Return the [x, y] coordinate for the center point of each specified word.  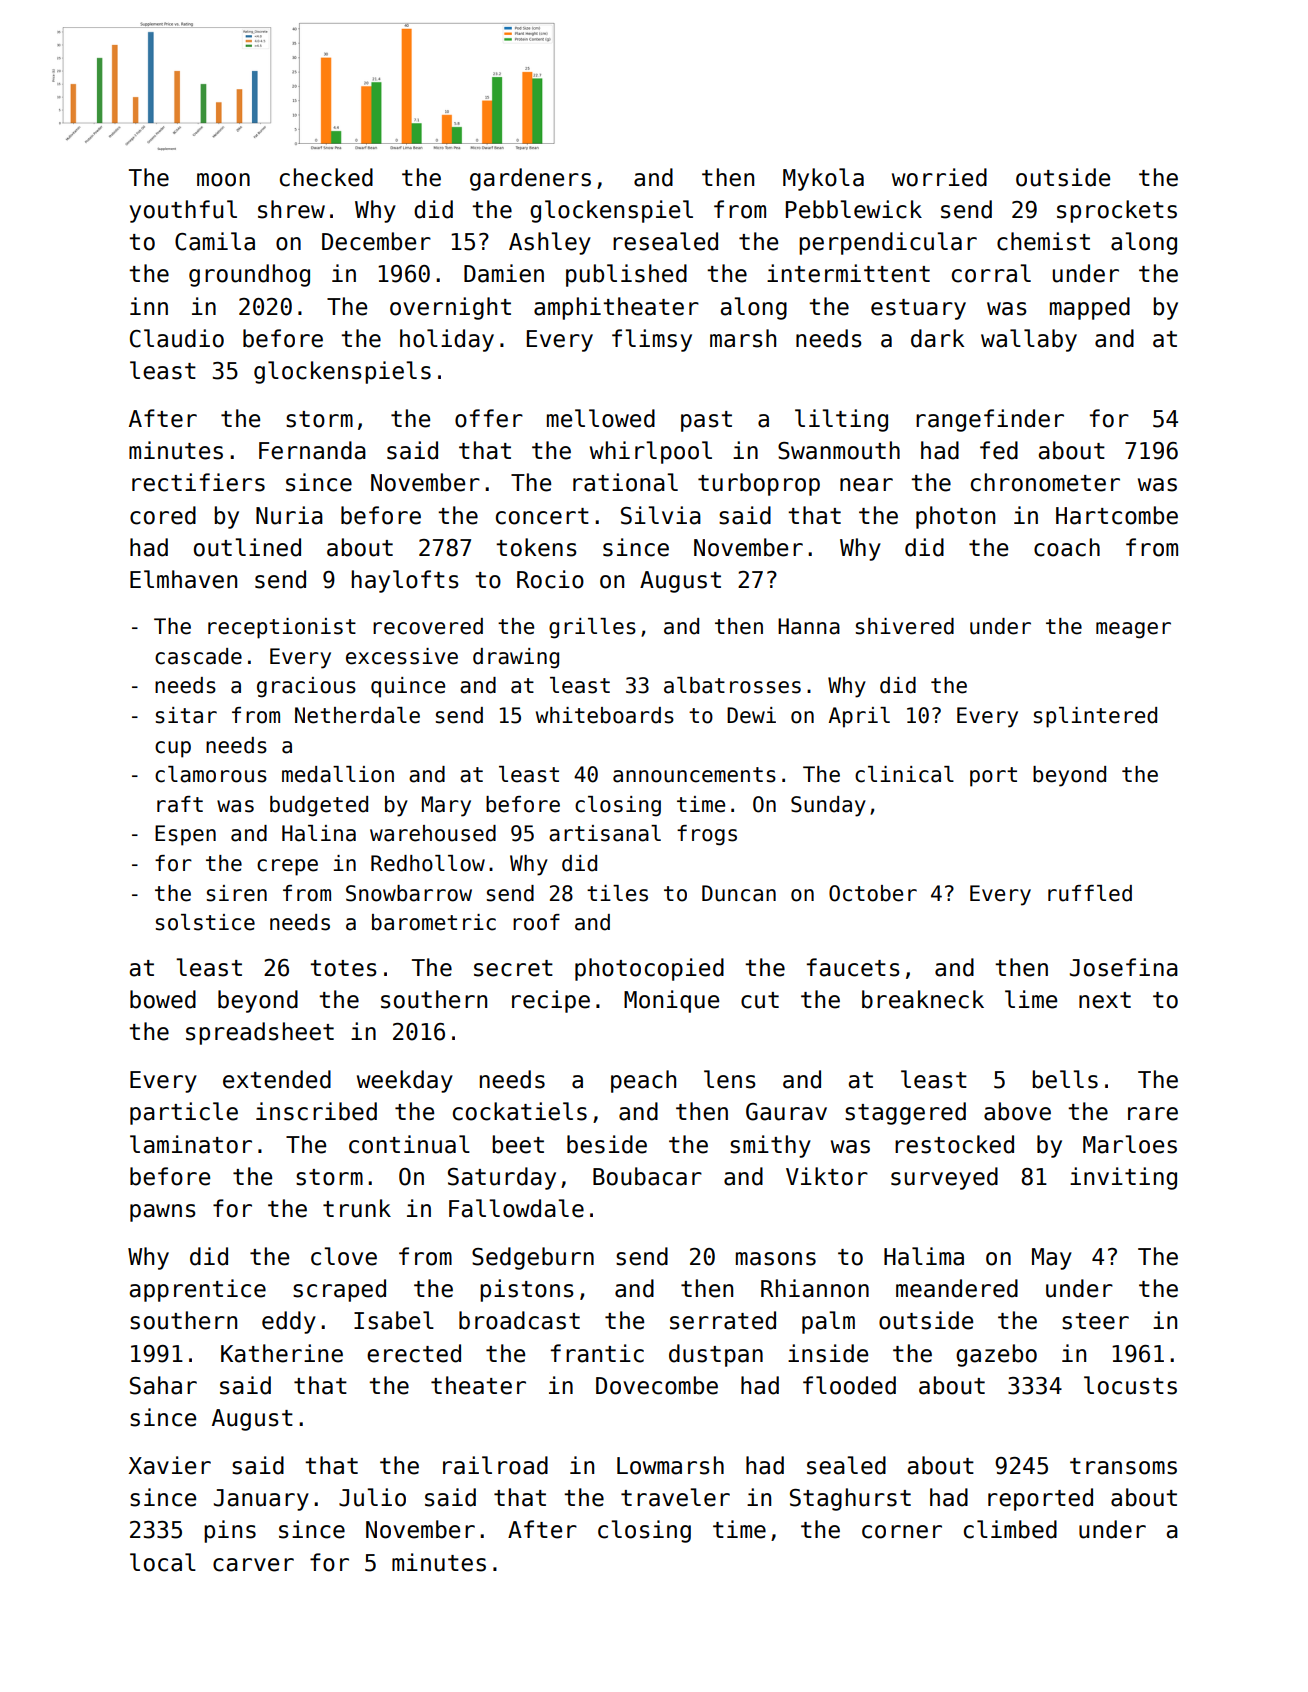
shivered [905, 626]
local [163, 1562]
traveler [675, 1497]
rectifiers [198, 482]
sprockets [1117, 211]
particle [184, 1113]
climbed [1010, 1529]
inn [149, 306]
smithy [770, 1146]
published [626, 275]
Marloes [1130, 1144]
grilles [592, 628]
